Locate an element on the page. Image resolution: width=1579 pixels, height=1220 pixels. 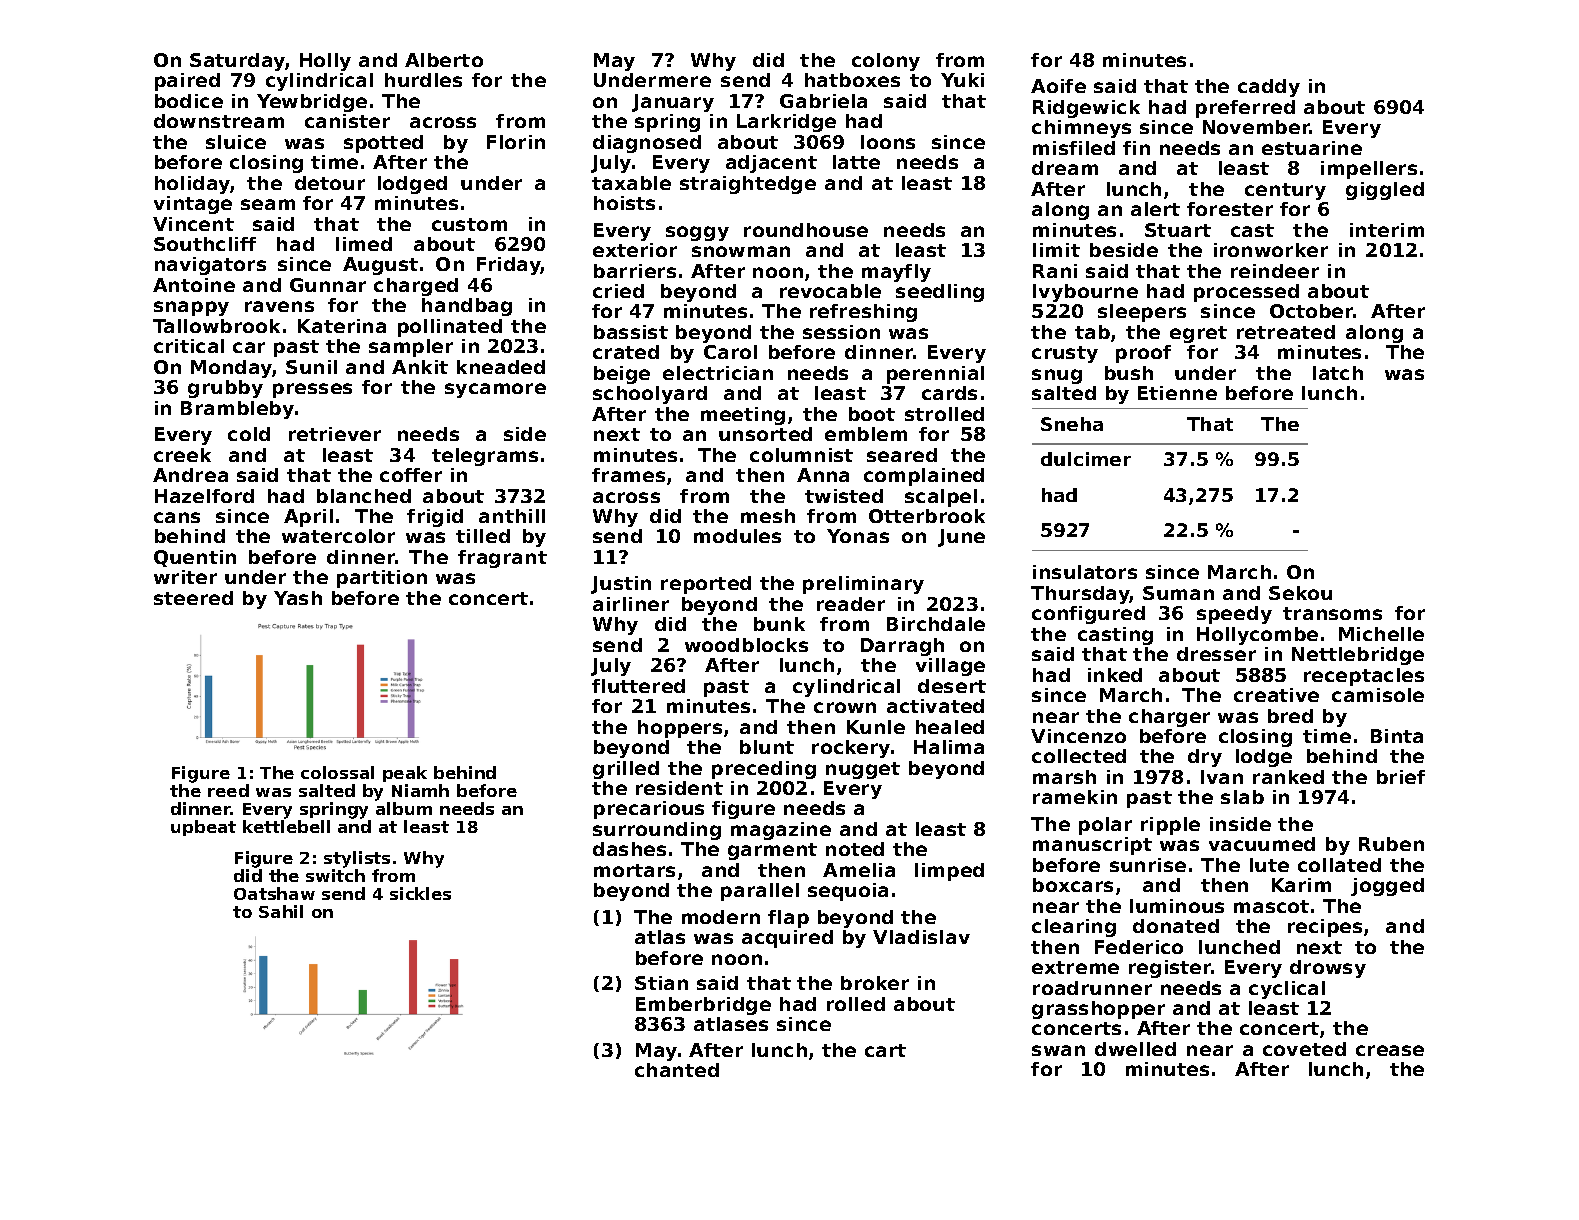
steered is located at coordinates (193, 598).
